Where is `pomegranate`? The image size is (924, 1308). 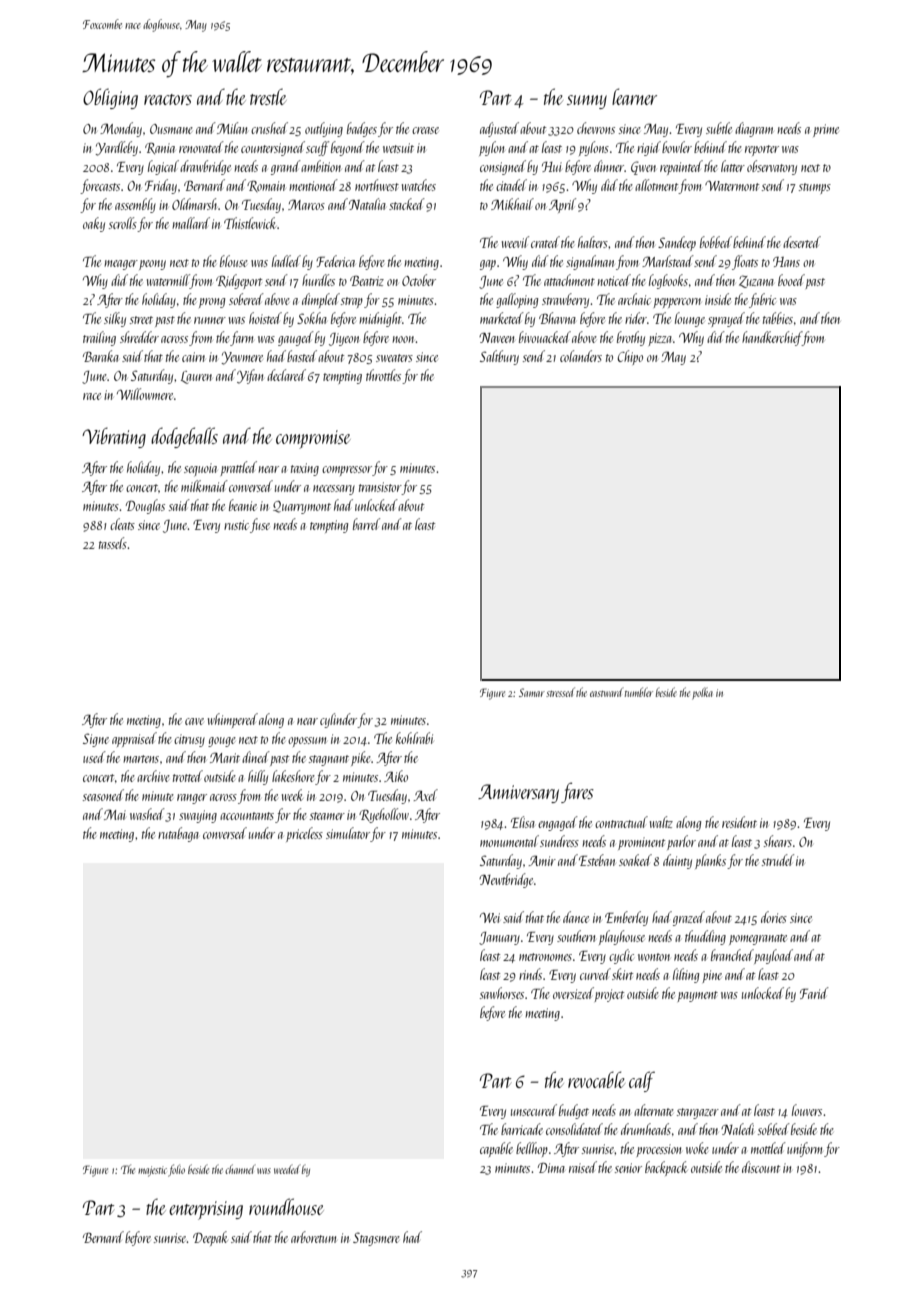
pomegranate is located at coordinates (758, 939).
